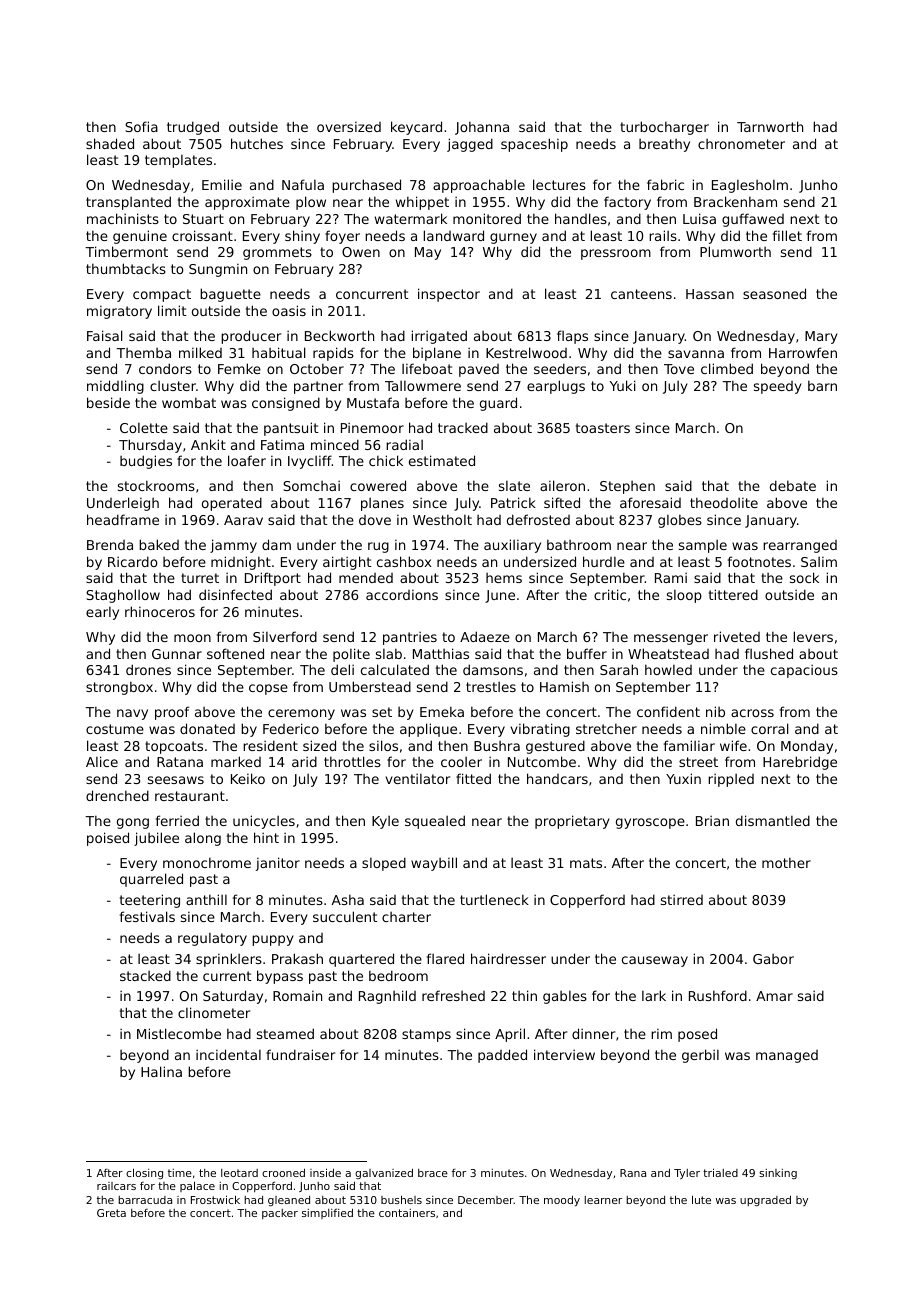 The image size is (924, 1308). I want to click on Halina, so click(161, 1071).
